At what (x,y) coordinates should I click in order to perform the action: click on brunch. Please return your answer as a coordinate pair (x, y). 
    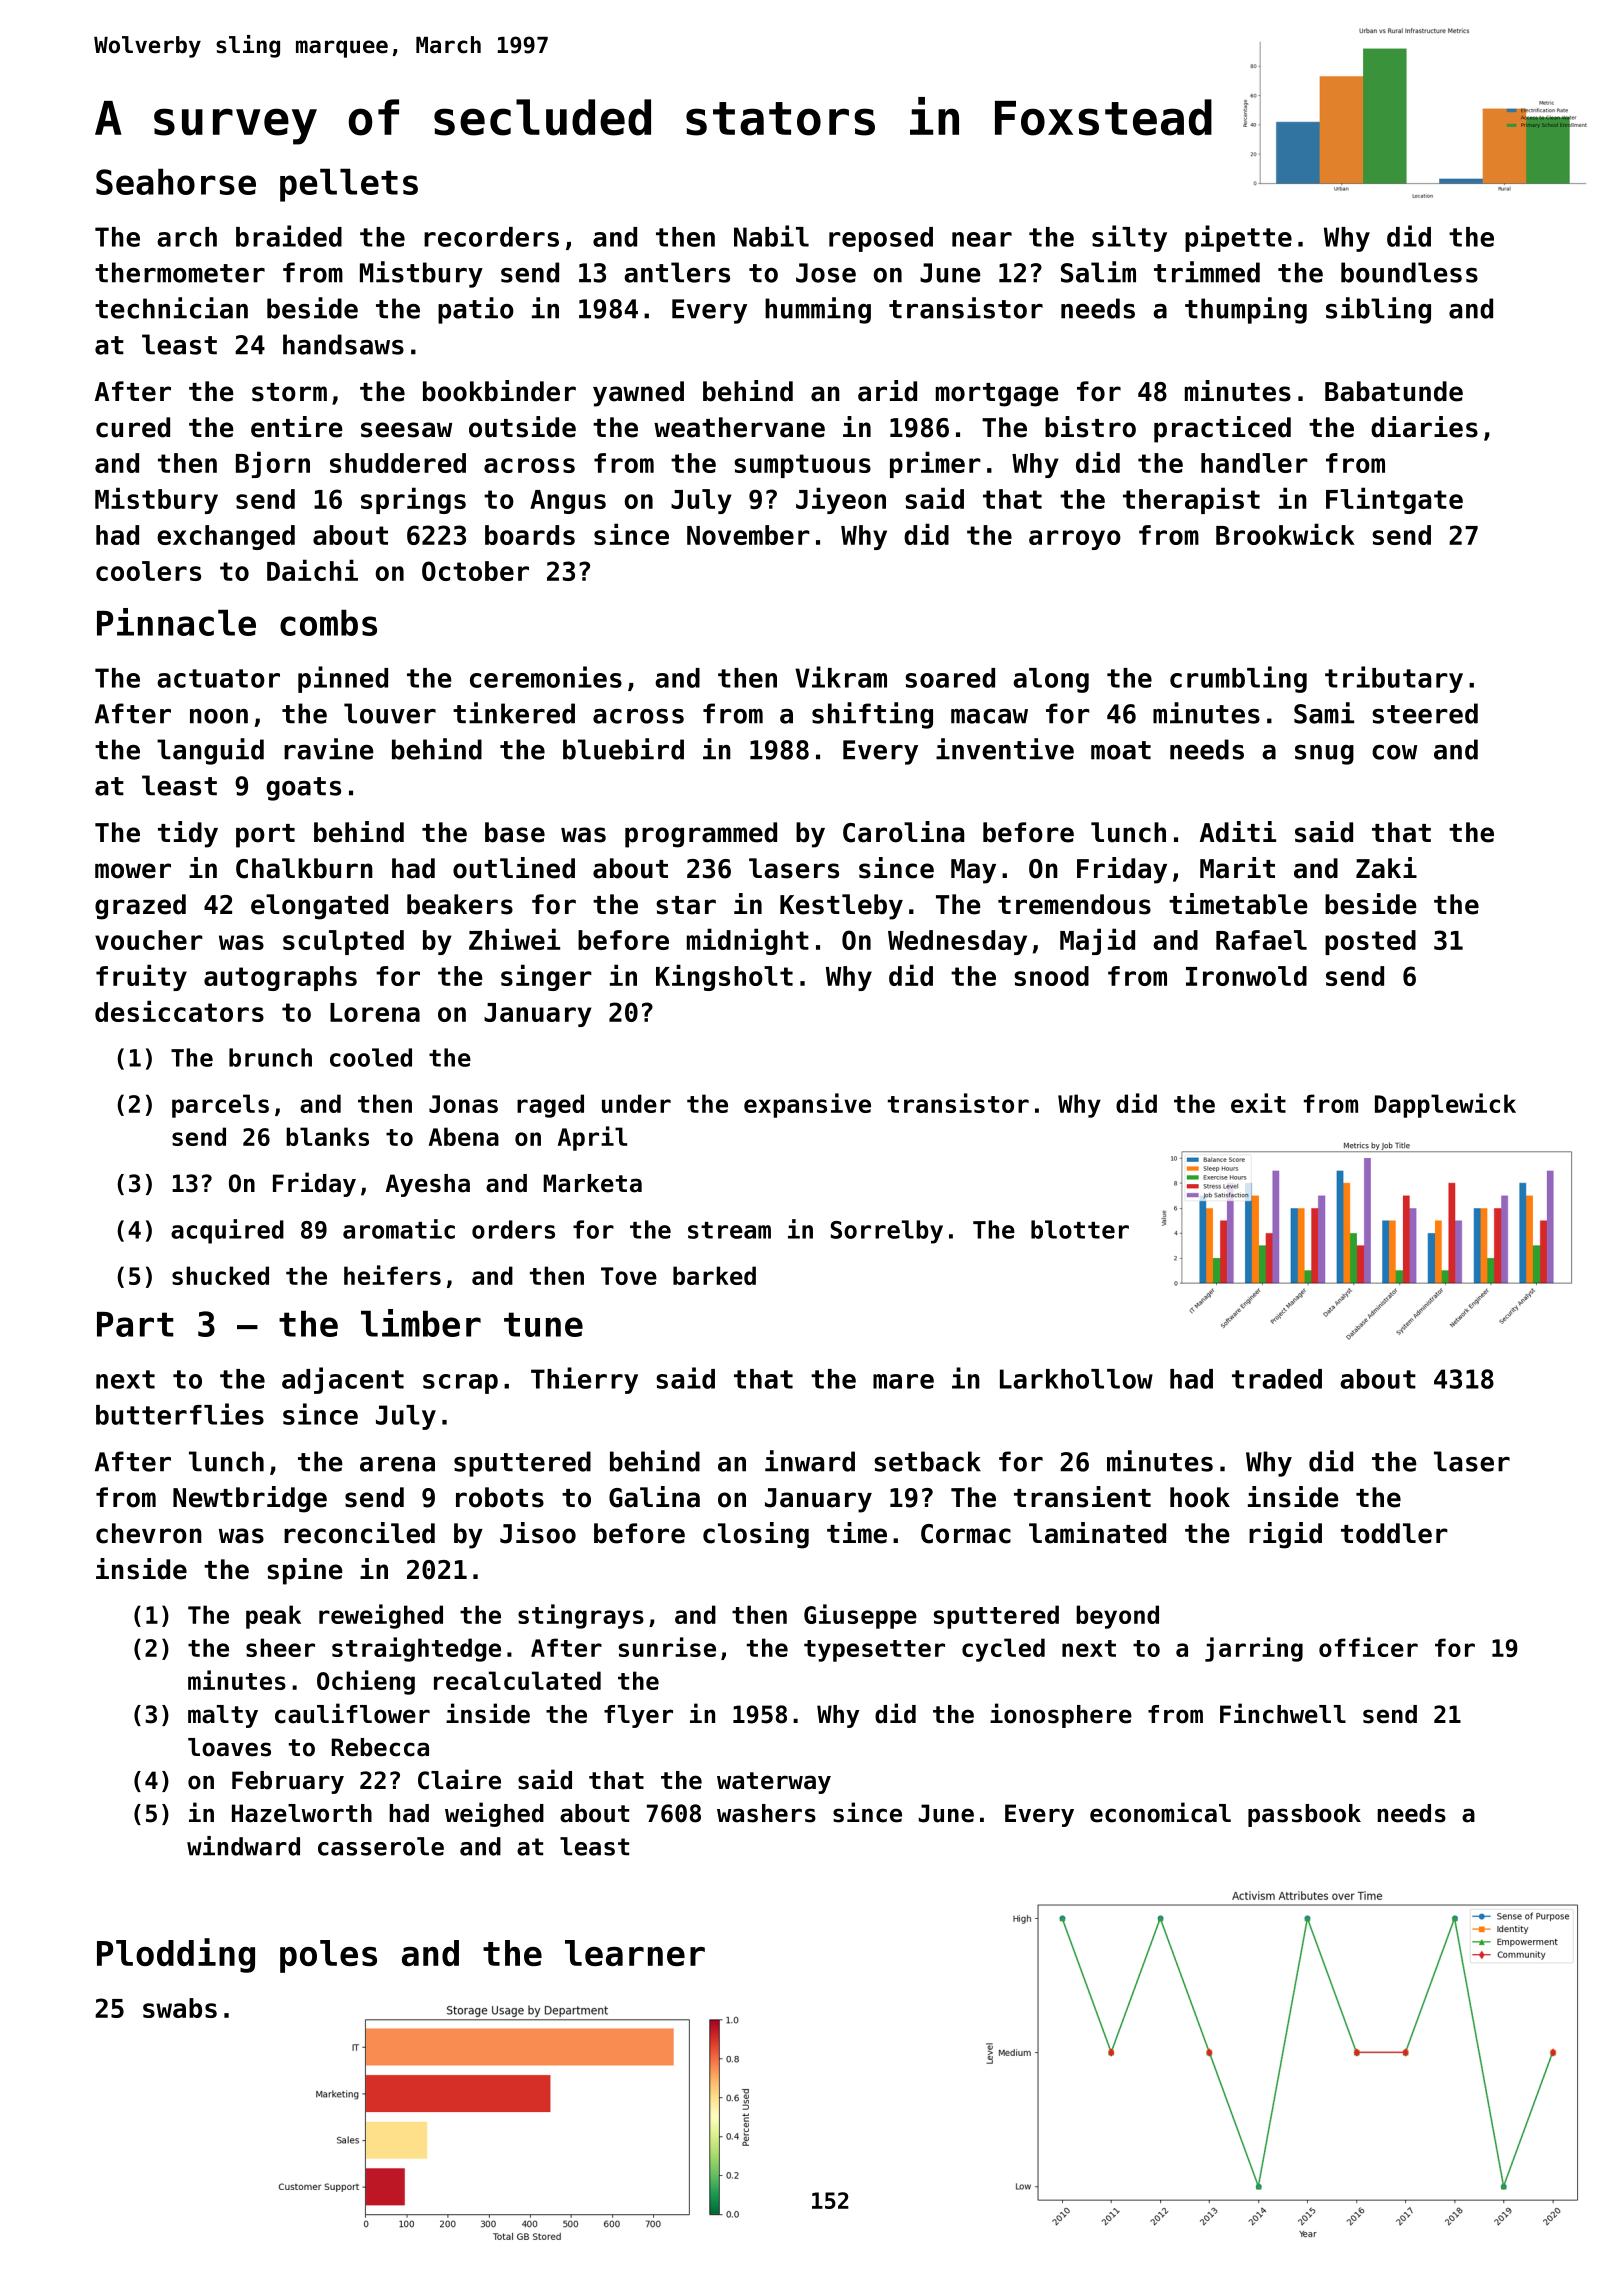
    Looking at the image, I should click on (270, 1057).
